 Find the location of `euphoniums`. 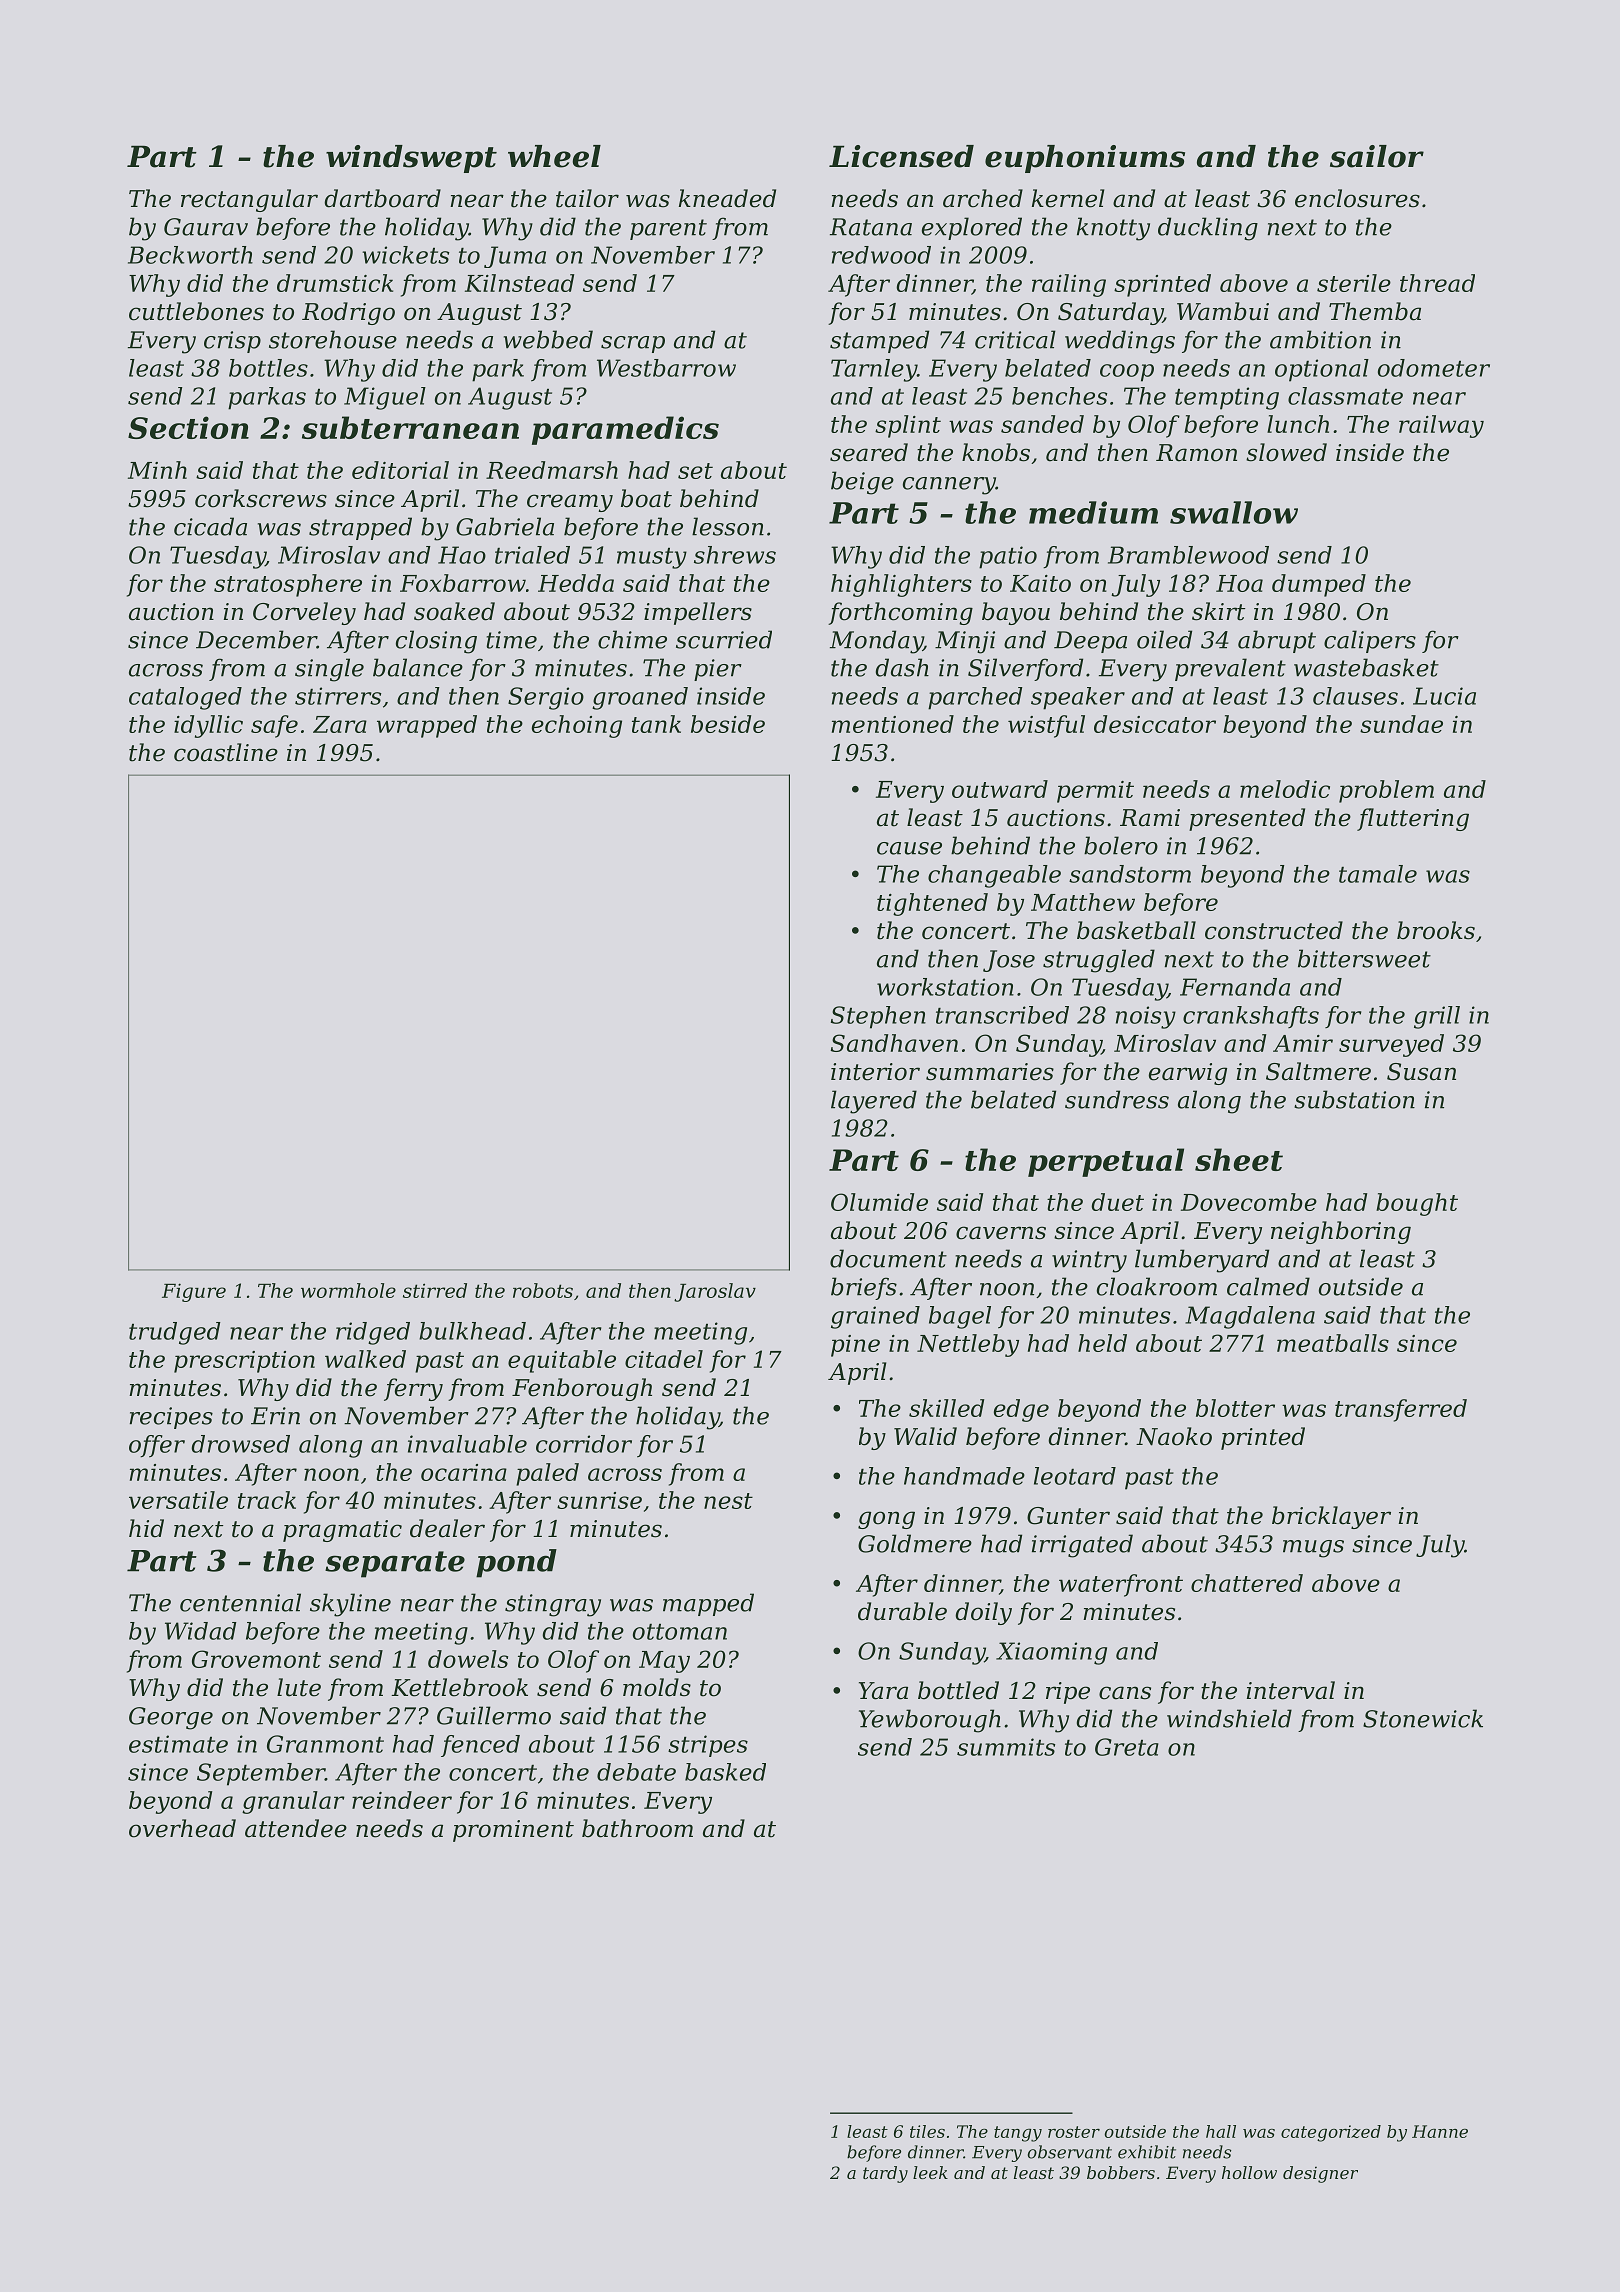

euphoniums is located at coordinates (1085, 159).
